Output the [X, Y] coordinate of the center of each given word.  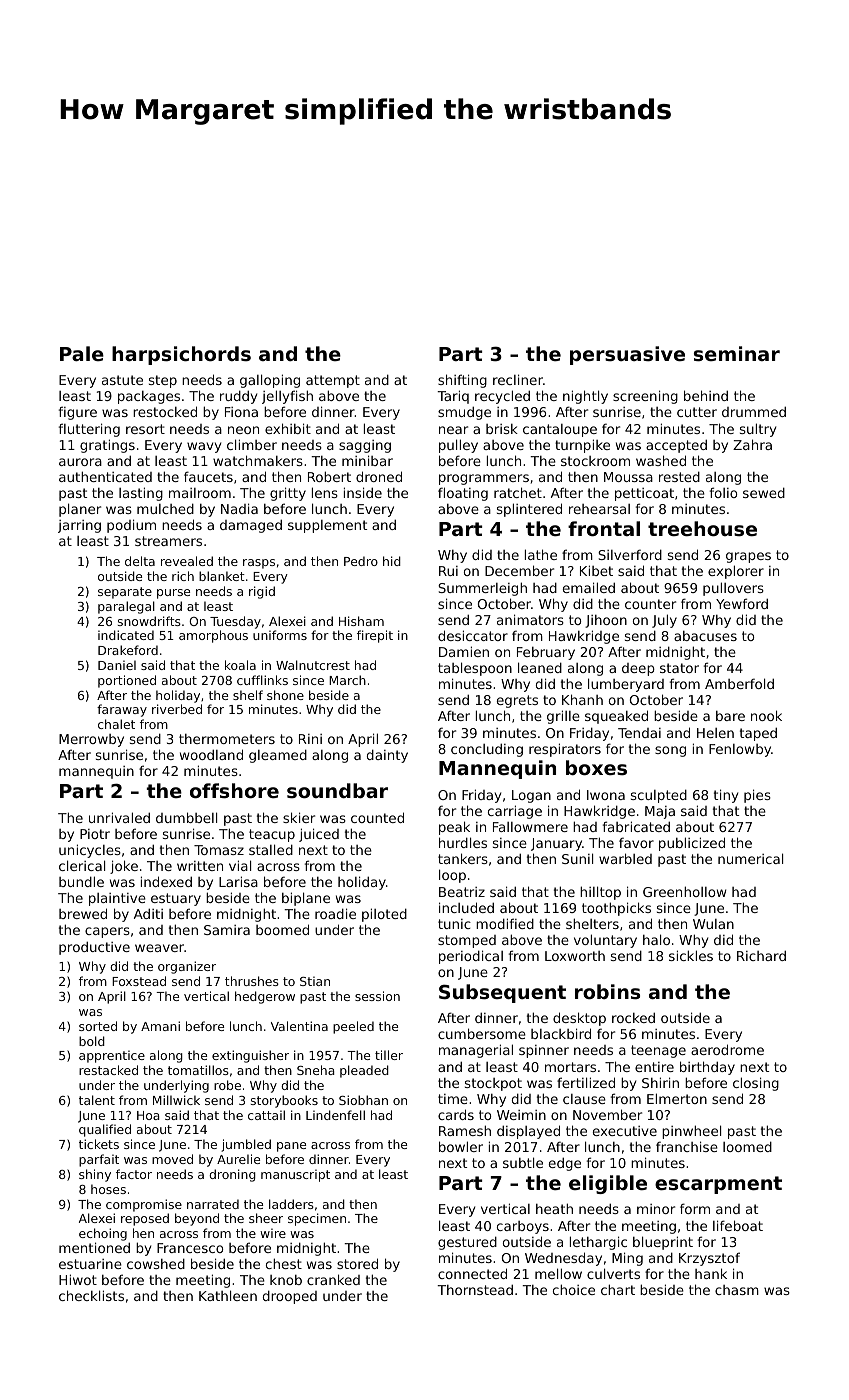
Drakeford [128, 650]
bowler [461, 1146]
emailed [589, 587]
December [519, 570]
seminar [737, 354]
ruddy [238, 397]
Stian [315, 981]
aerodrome [727, 1049]
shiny [95, 1175]
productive [94, 948]
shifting [462, 381]
